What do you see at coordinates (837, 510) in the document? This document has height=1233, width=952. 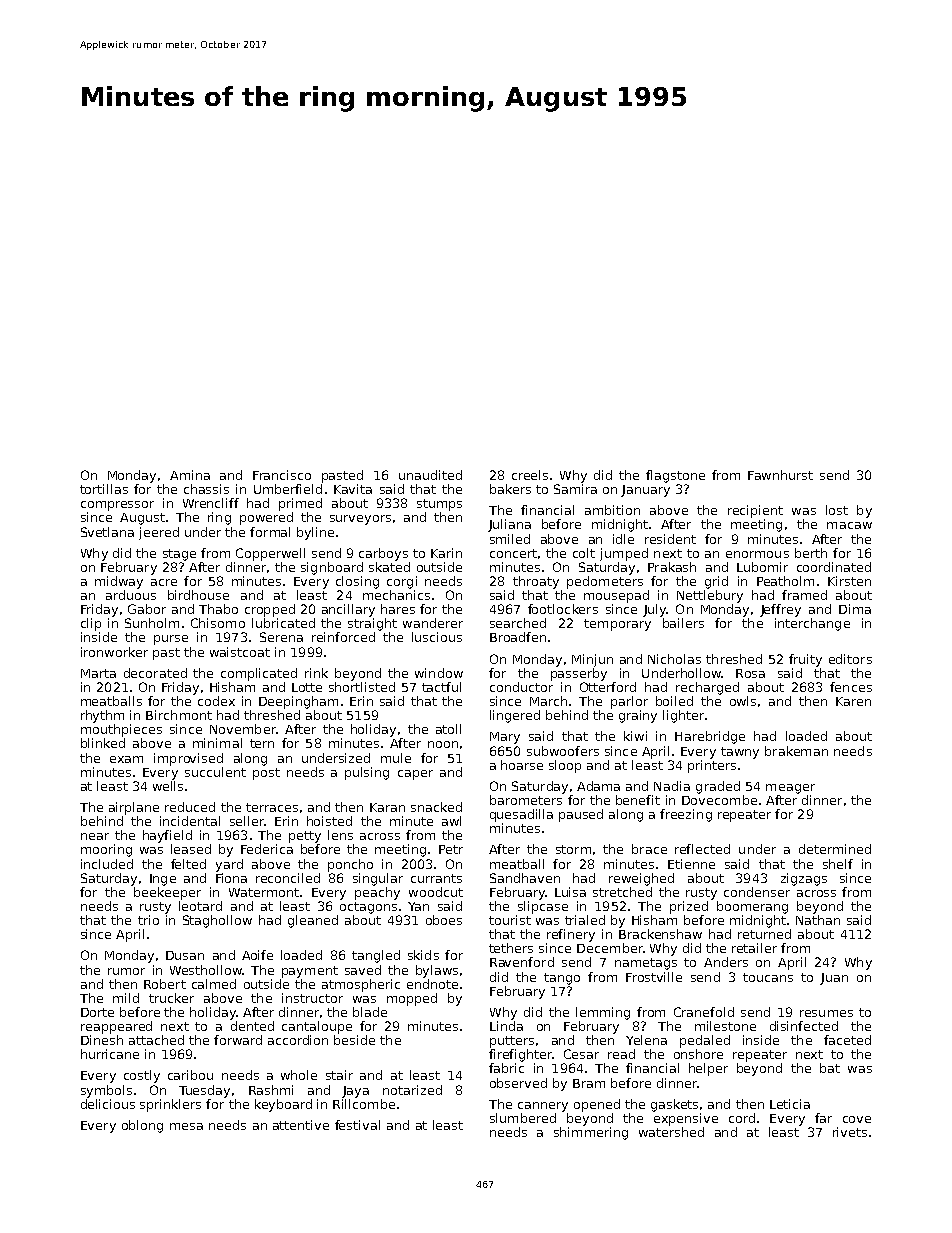 I see `lost` at bounding box center [837, 510].
